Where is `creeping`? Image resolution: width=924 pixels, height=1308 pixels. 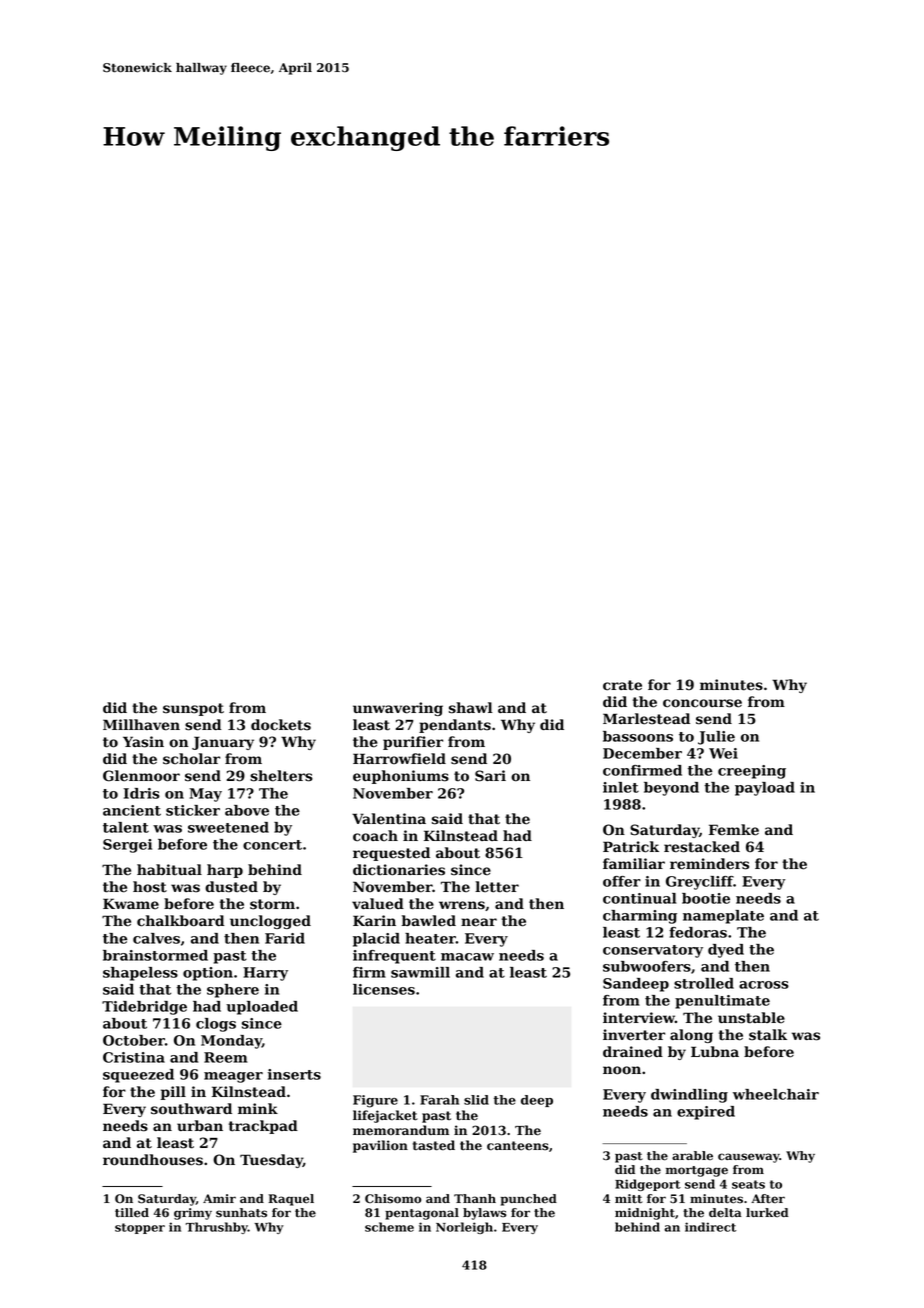
creeping is located at coordinates (752, 772).
